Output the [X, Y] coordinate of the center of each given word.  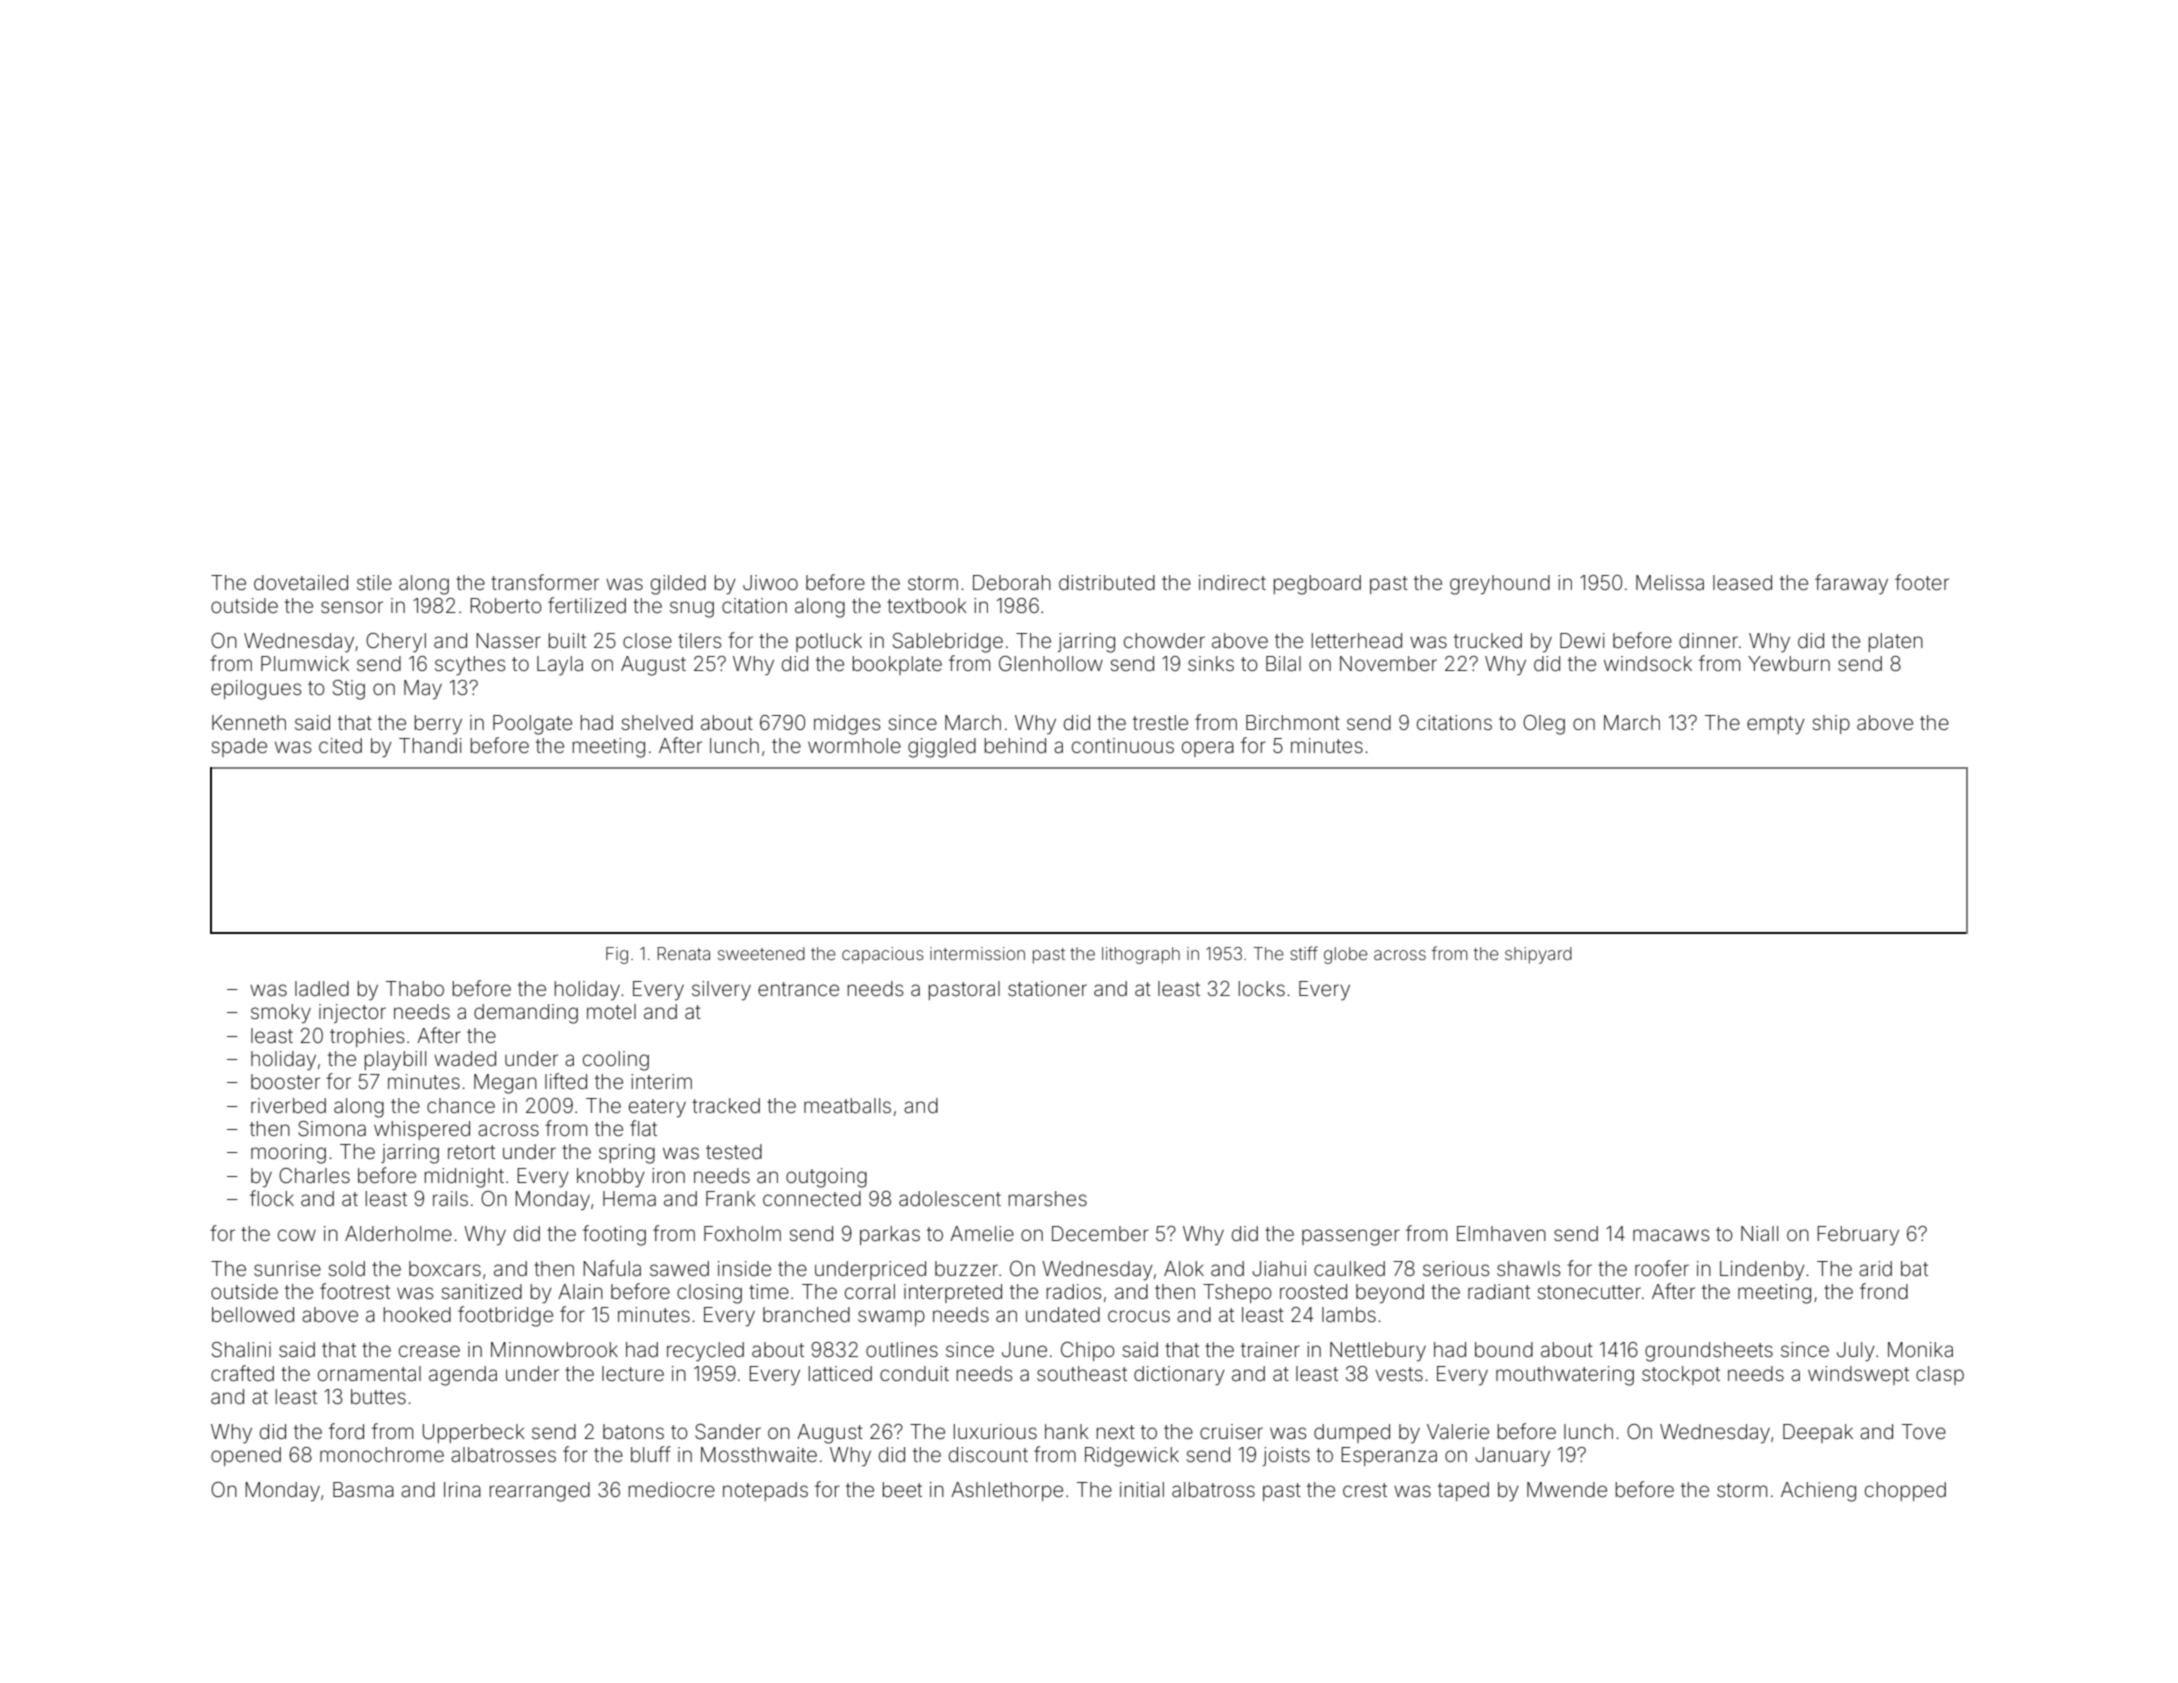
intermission [977, 953]
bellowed [253, 1314]
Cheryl [396, 643]
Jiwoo [770, 582]
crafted [242, 1373]
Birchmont [1293, 722]
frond [1884, 1291]
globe [1346, 955]
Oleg [1544, 725]
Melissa [1670, 582]
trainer [1270, 1349]
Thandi [430, 745]
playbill [395, 1061]
